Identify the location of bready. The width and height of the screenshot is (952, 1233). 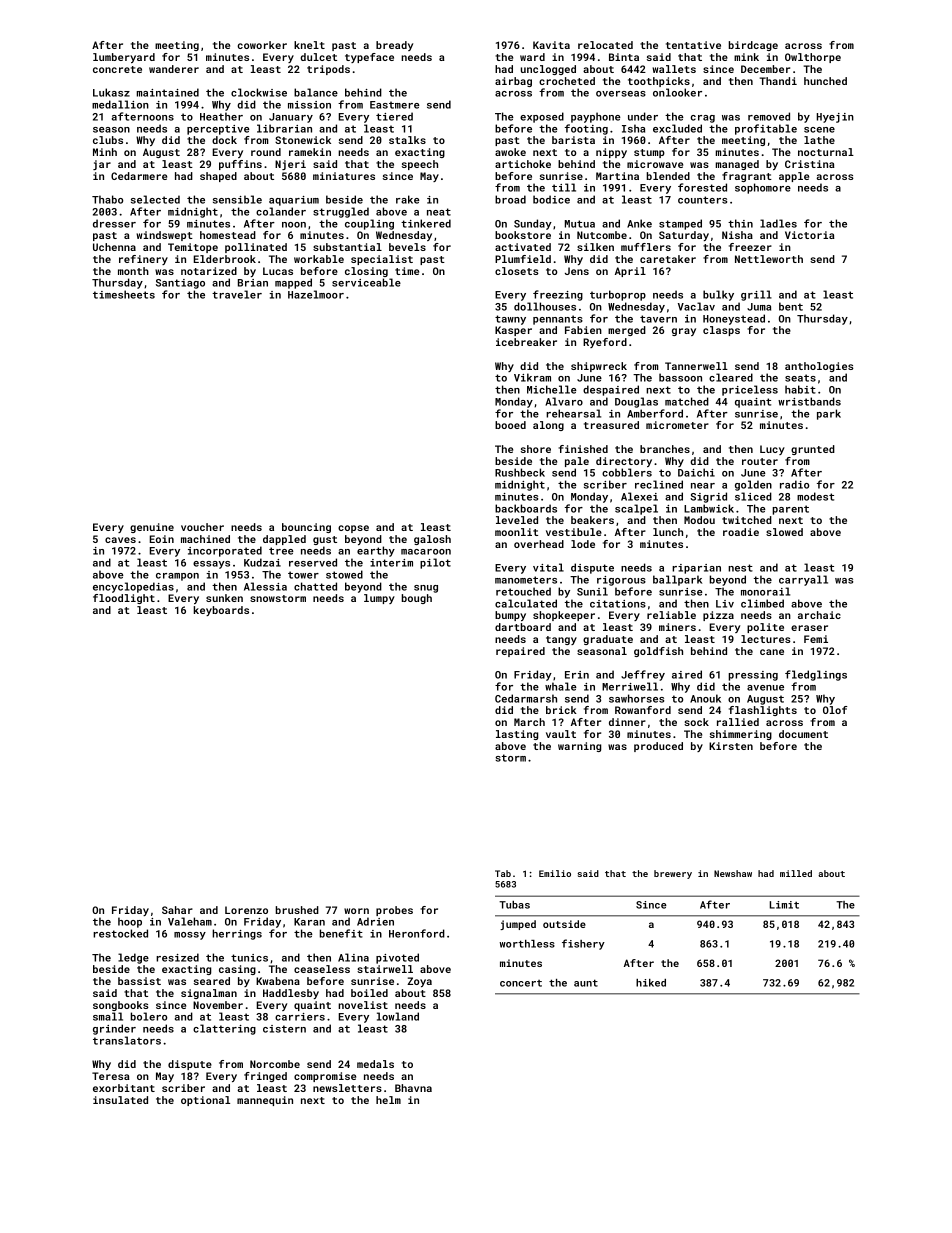
(394, 46).
